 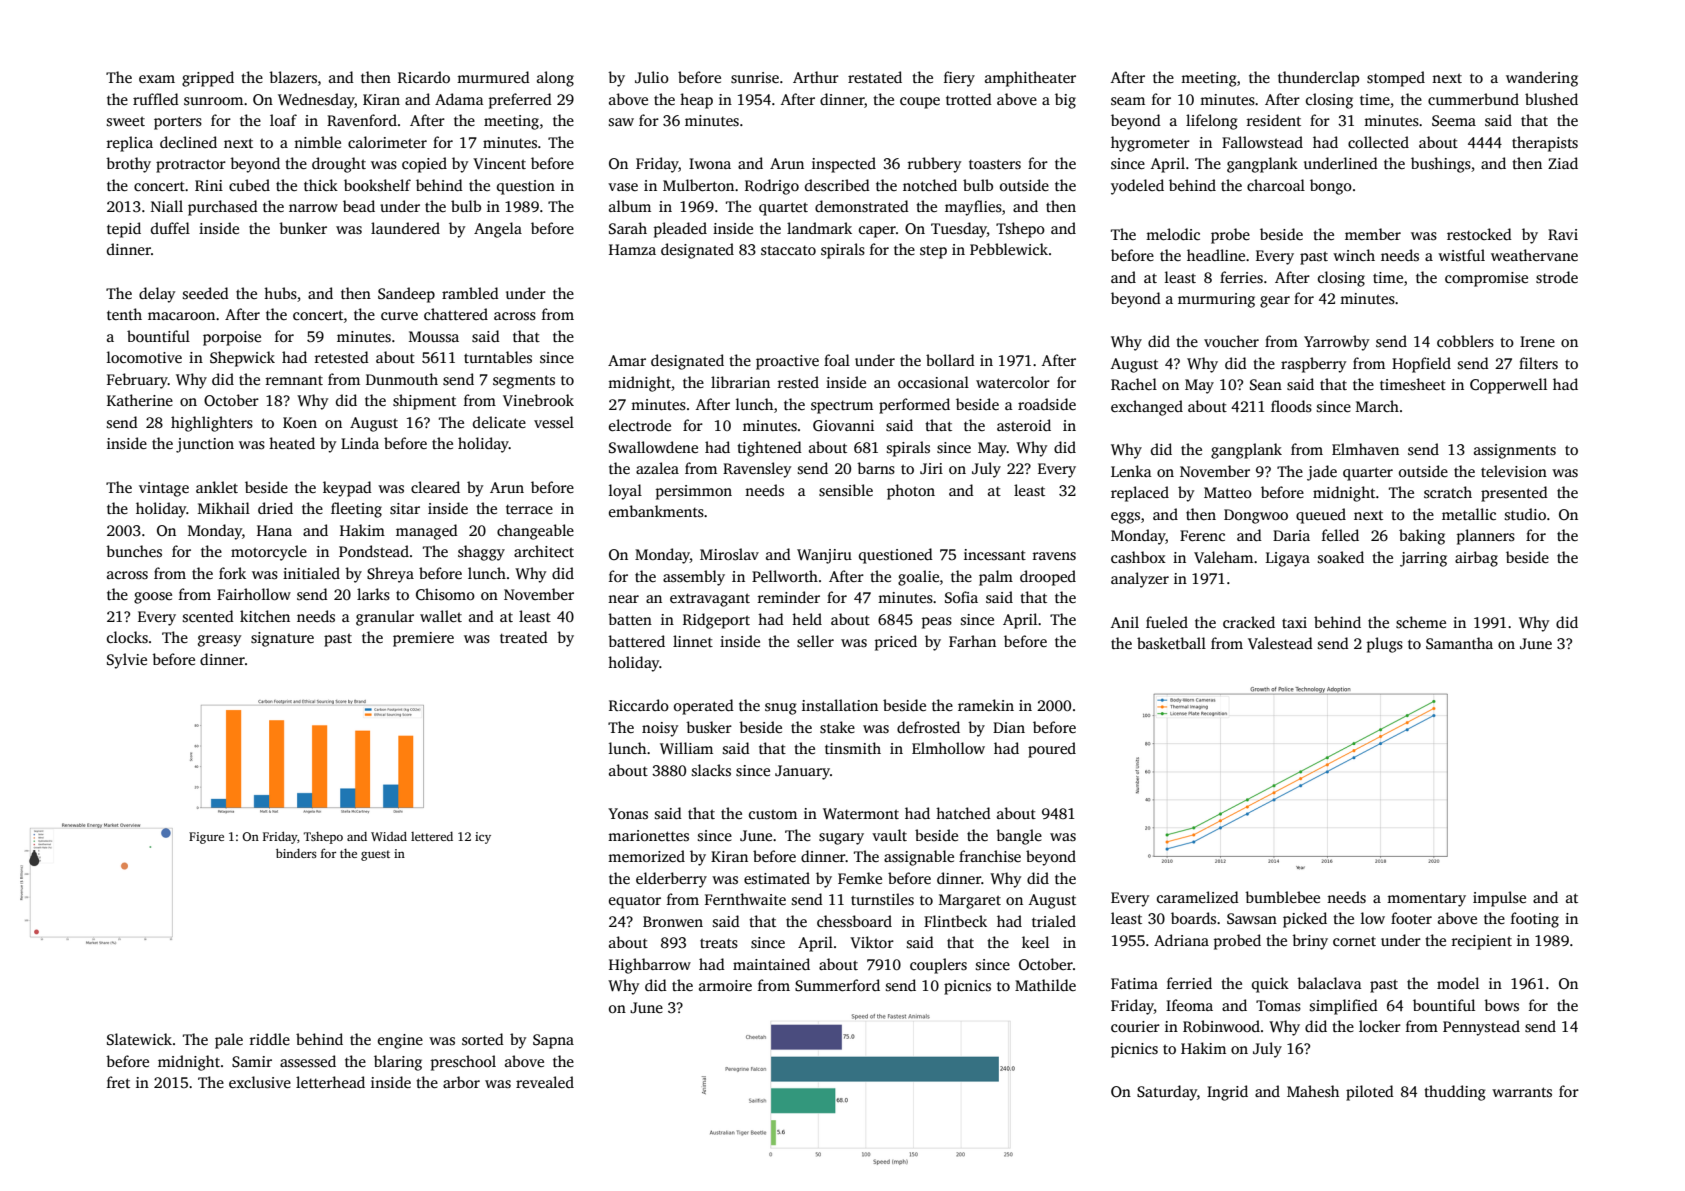 I want to click on Slatewick, so click(x=139, y=1039).
